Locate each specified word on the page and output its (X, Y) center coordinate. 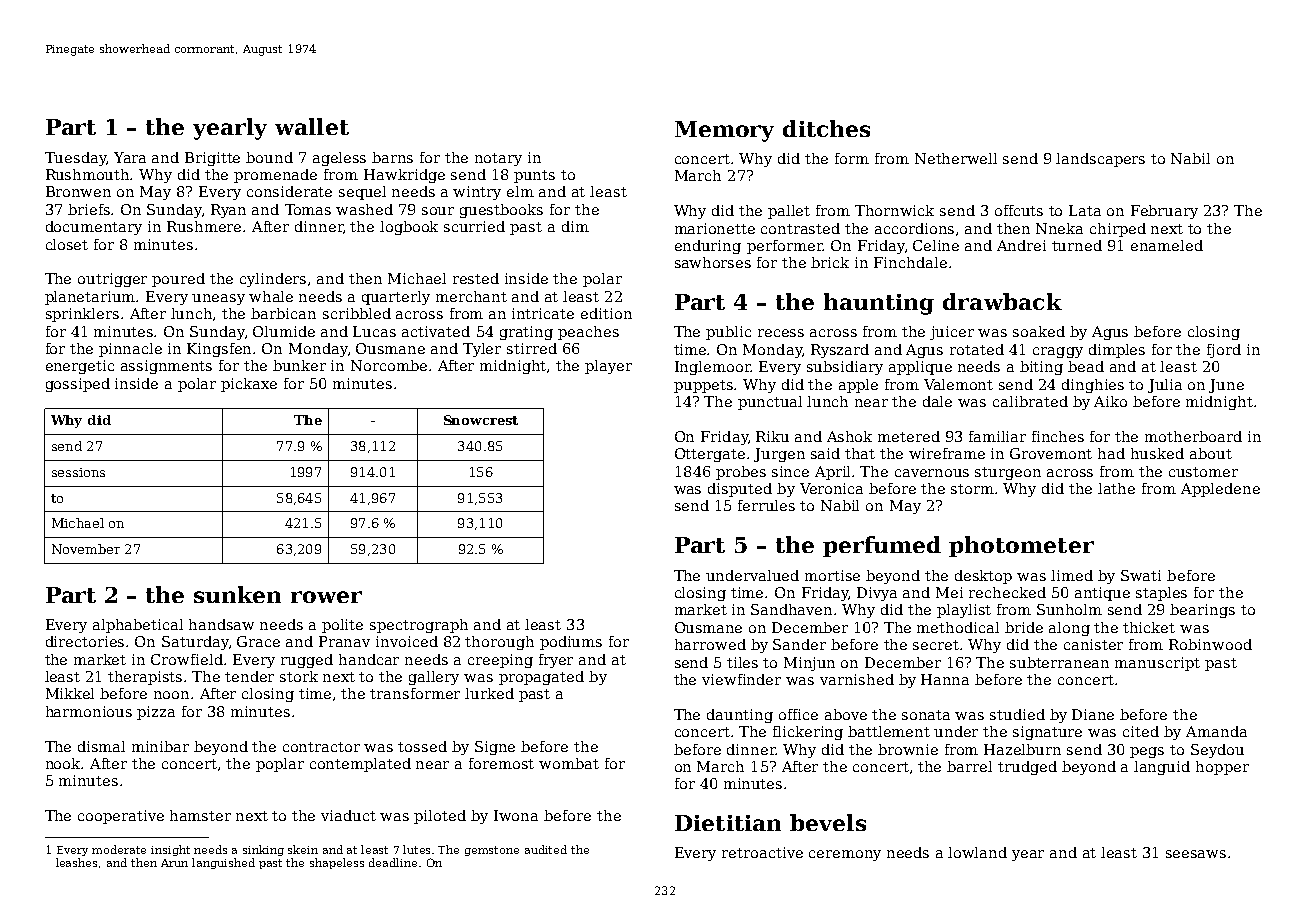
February (1164, 212)
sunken (237, 594)
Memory (724, 131)
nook (64, 763)
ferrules (766, 505)
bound (269, 157)
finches (1058, 436)
